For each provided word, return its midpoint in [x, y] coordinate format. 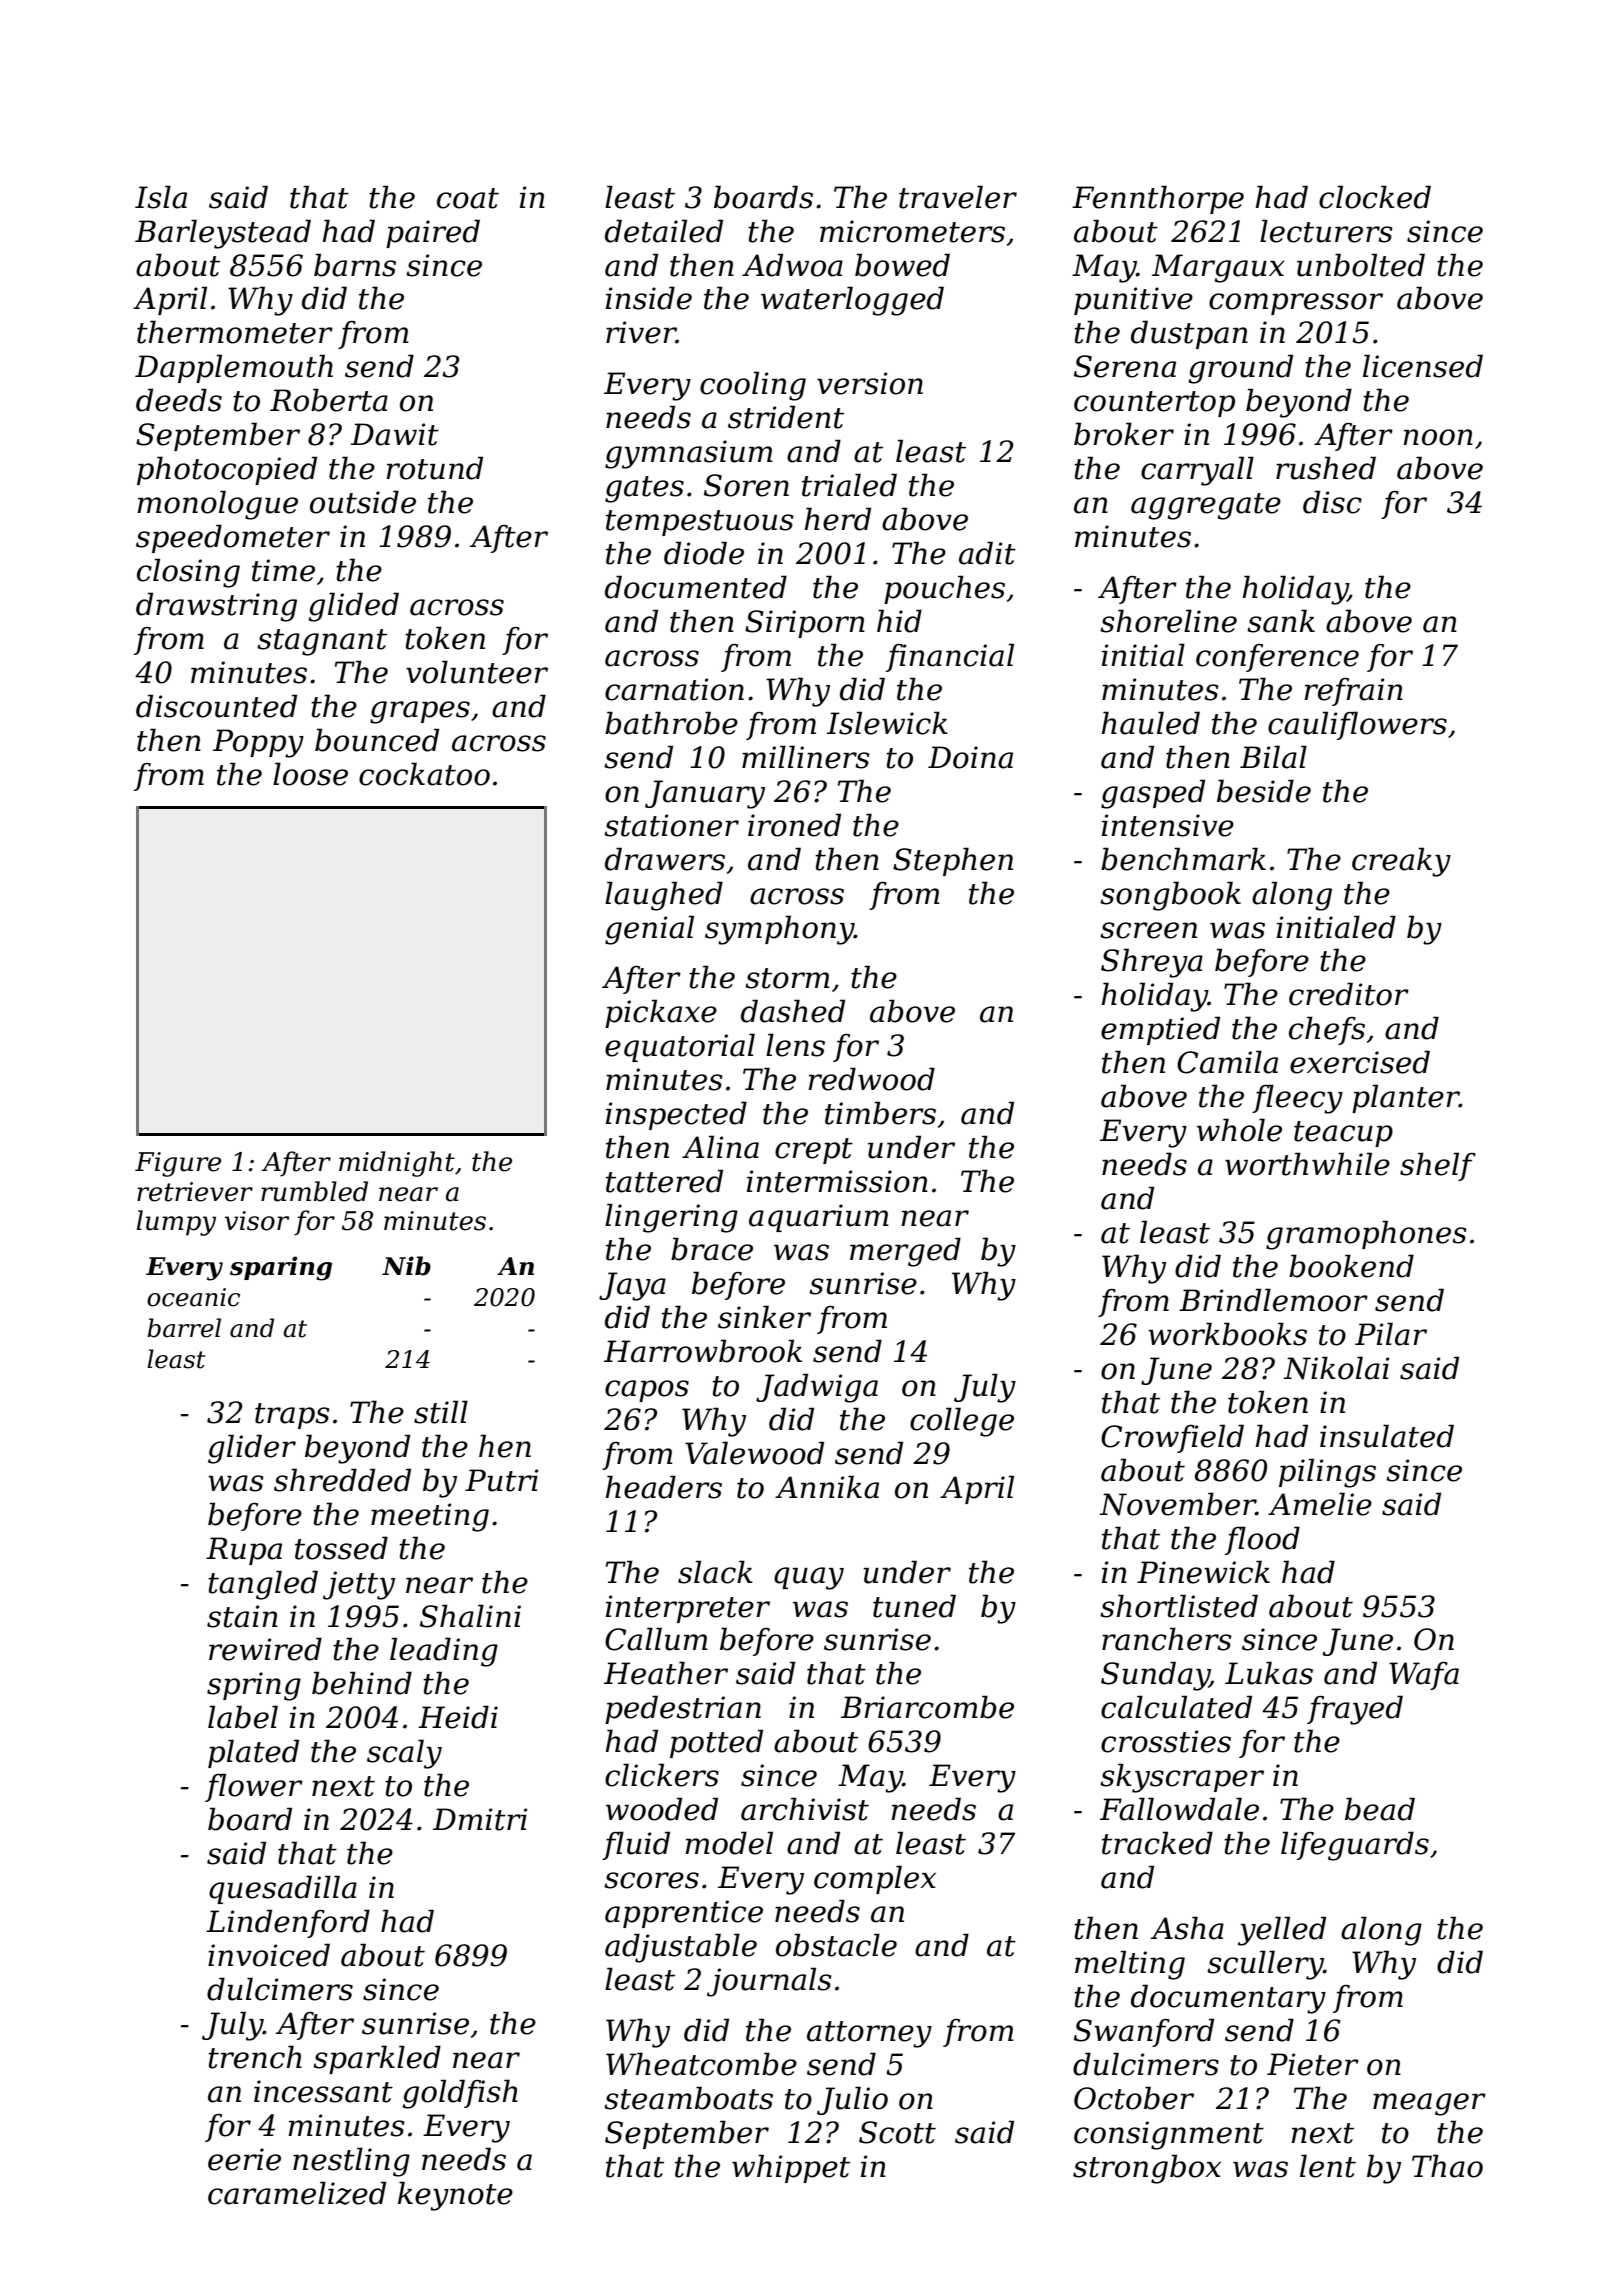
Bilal [1273, 757]
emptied [1160, 1030]
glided [354, 607]
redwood [871, 1079]
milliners [806, 757]
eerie [244, 2159]
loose [310, 774]
